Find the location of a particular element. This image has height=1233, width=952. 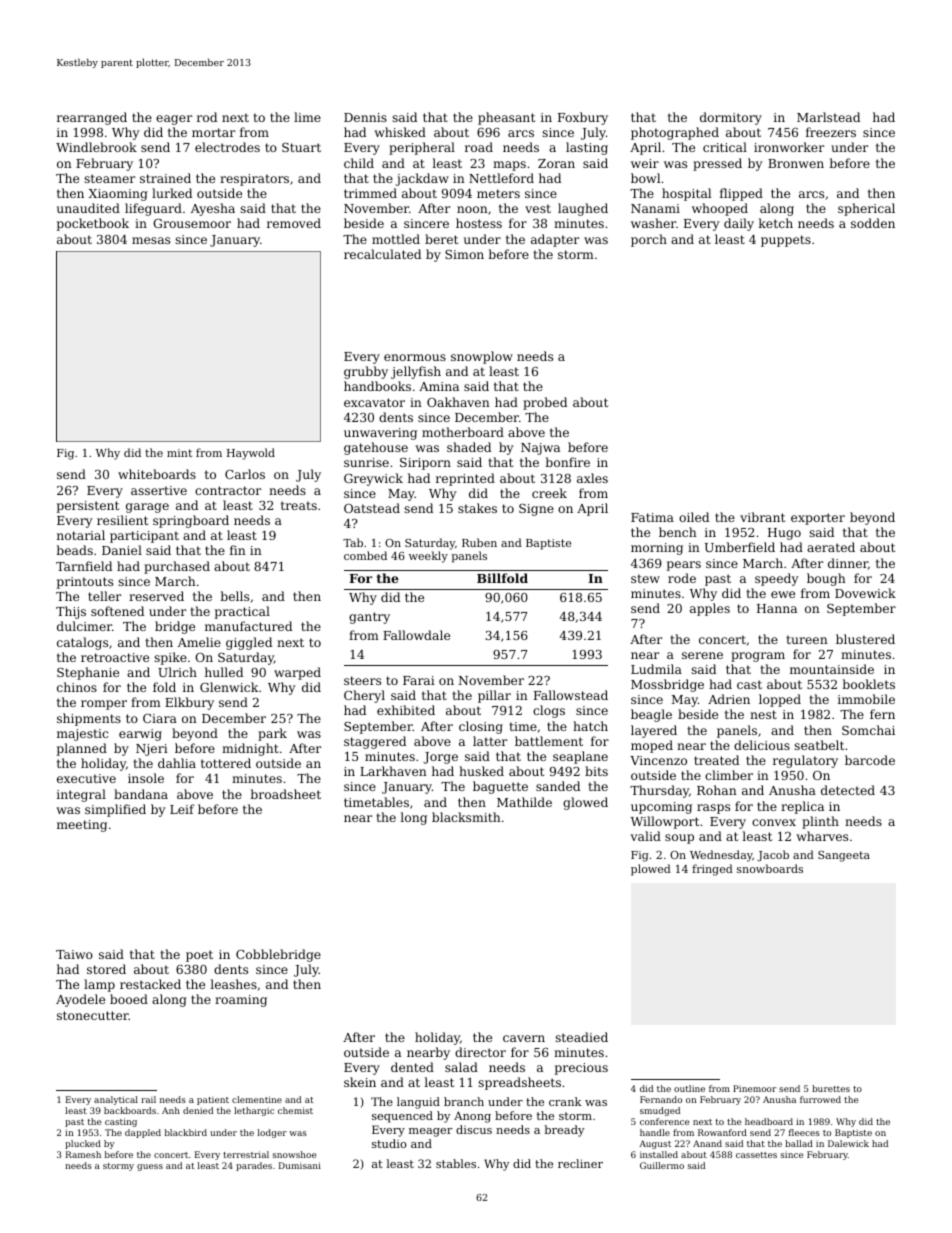

burettes is located at coordinates (831, 1088).
